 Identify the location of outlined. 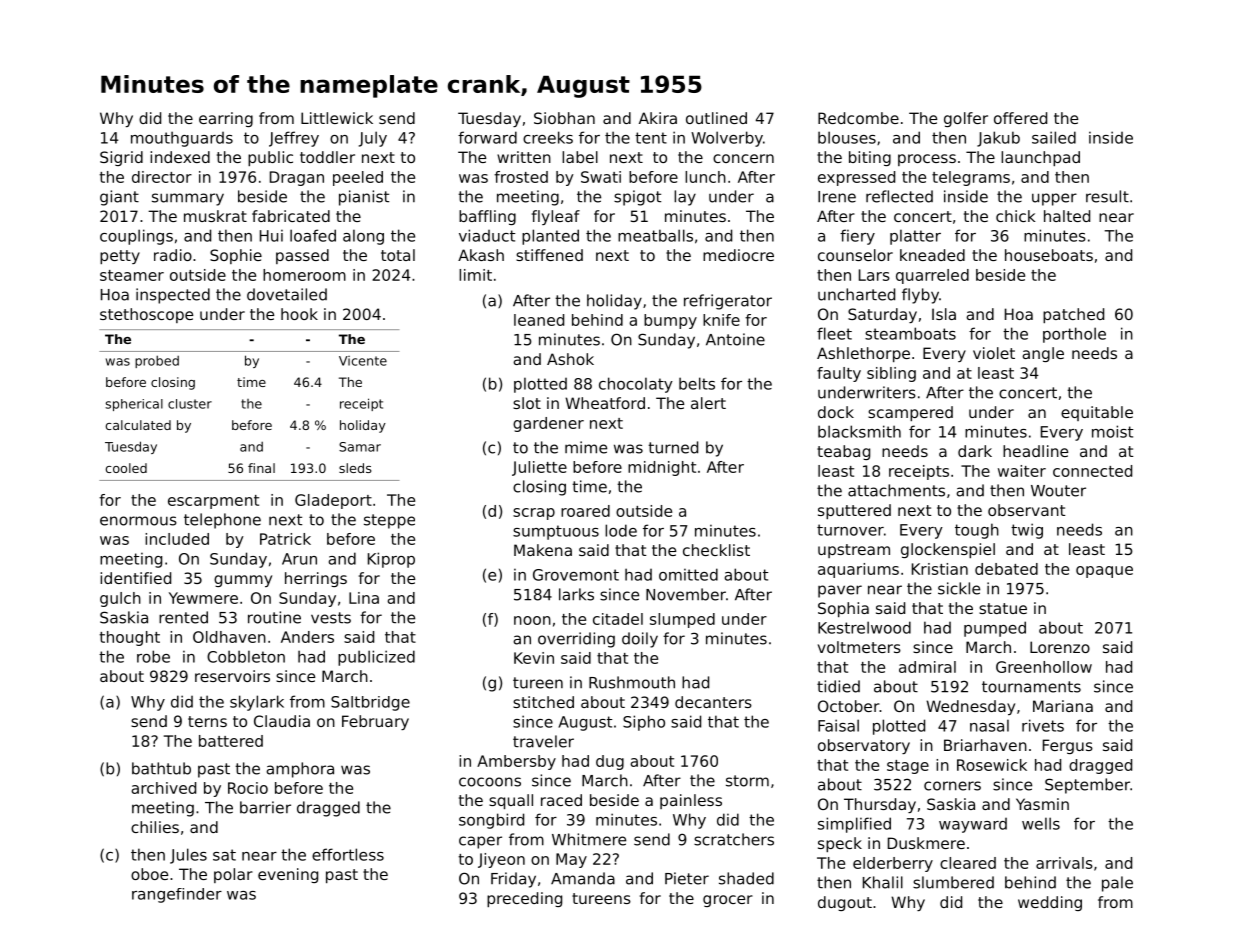
(716, 118).
